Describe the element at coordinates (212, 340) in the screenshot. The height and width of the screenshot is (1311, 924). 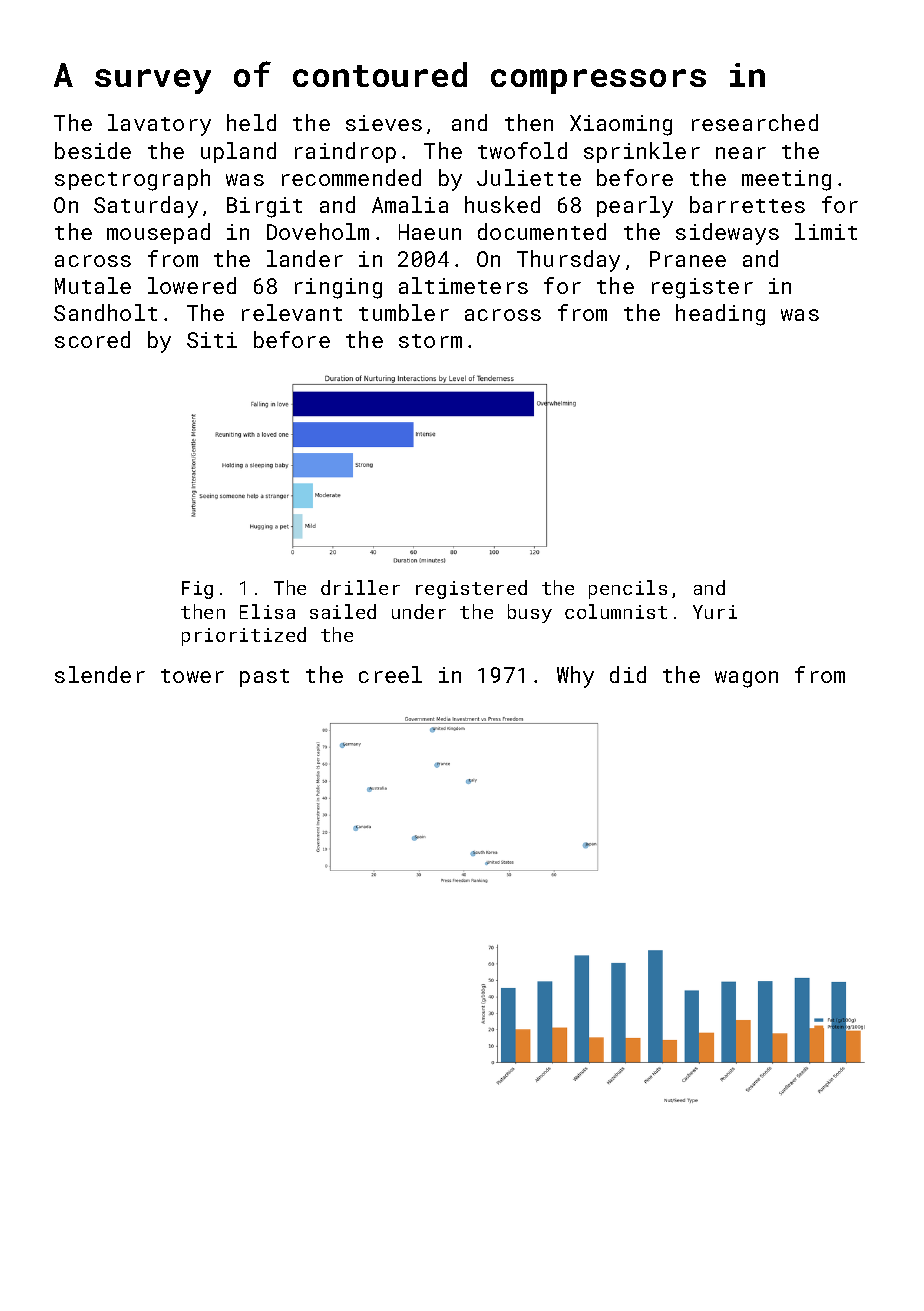
I see `Siti` at that location.
